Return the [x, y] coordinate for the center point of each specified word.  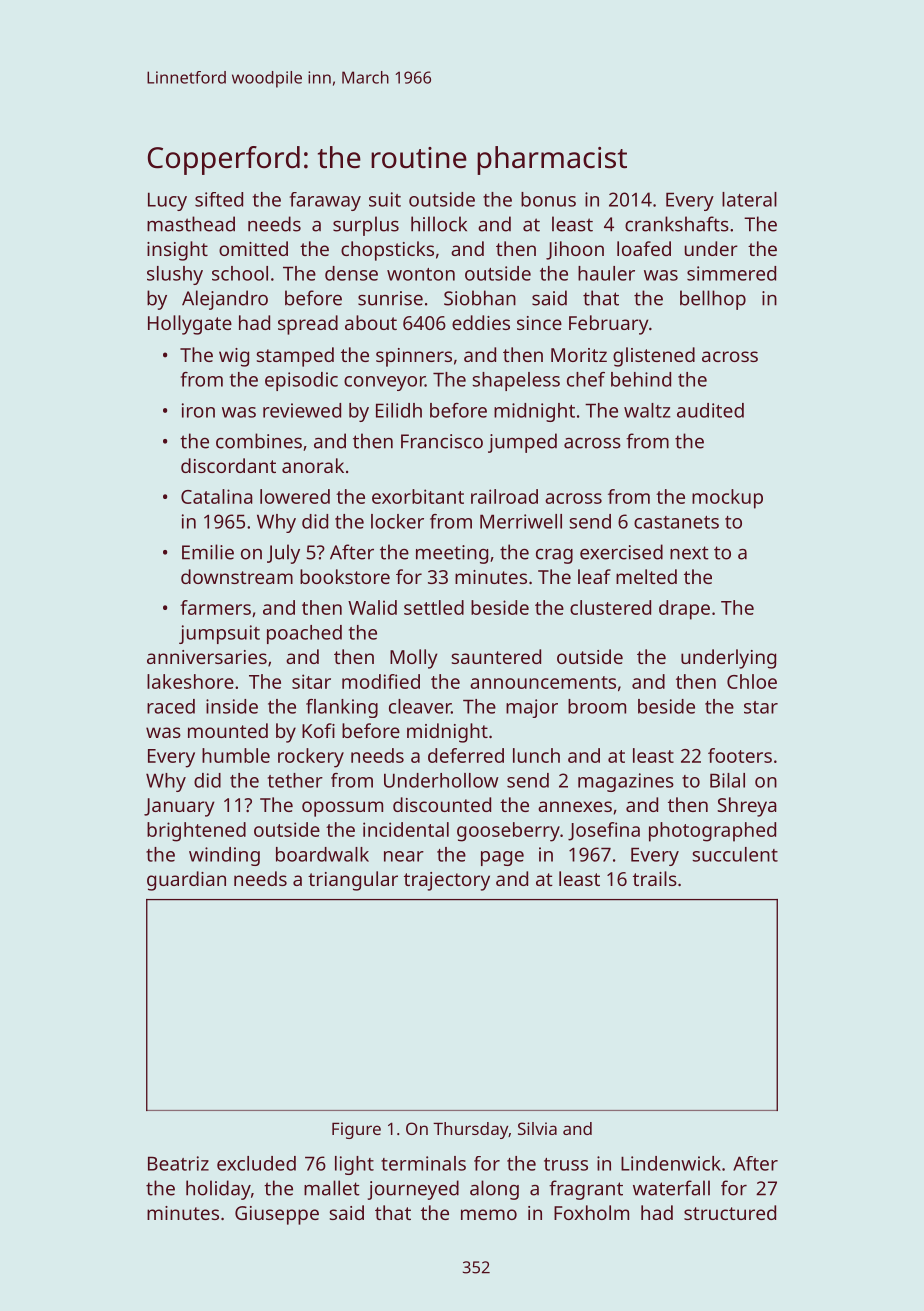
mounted [228, 730]
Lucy [167, 201]
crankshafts [677, 224]
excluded [256, 1163]
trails [655, 878]
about [371, 322]
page [502, 858]
